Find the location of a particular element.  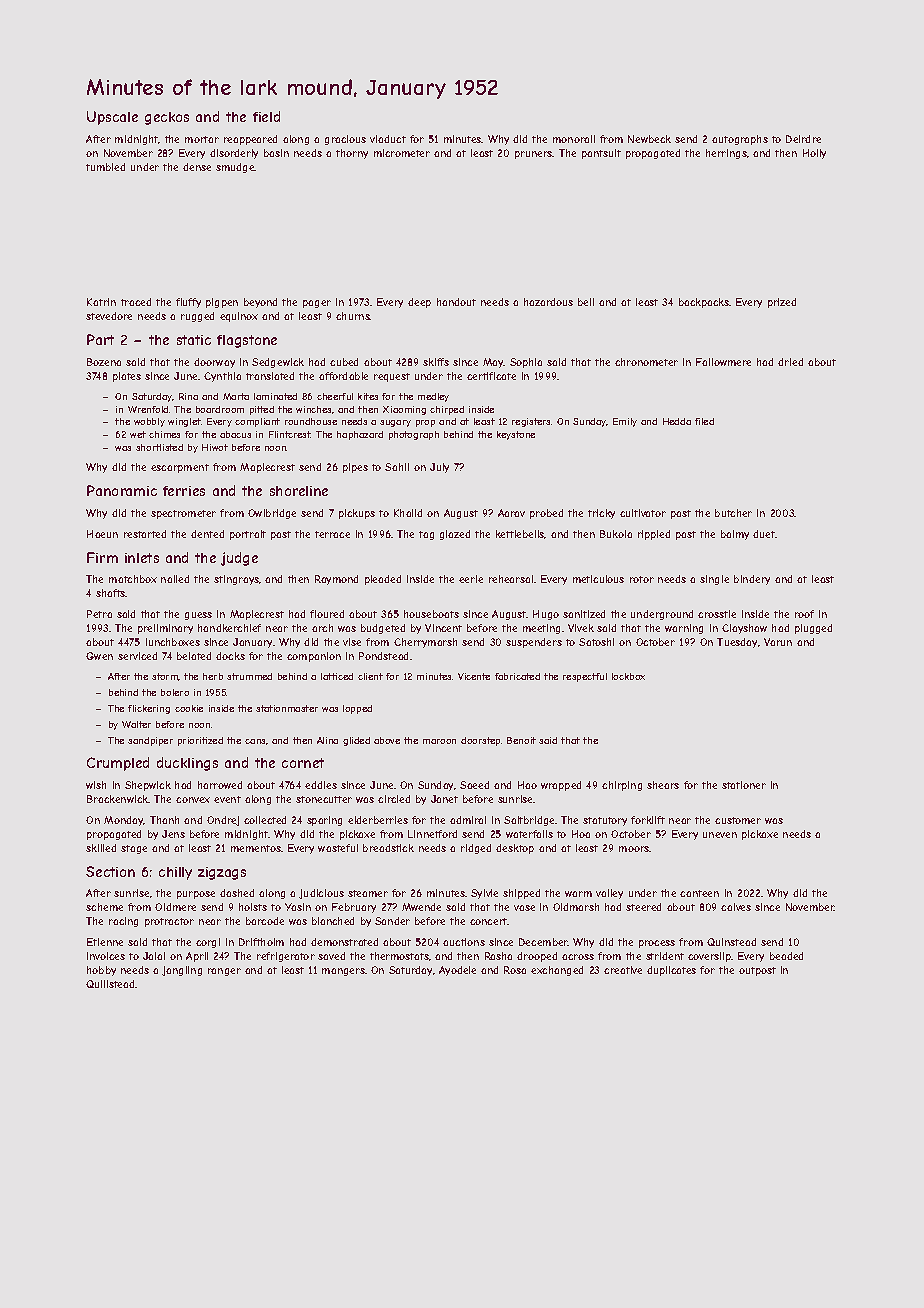

Newbeck is located at coordinates (649, 139).
